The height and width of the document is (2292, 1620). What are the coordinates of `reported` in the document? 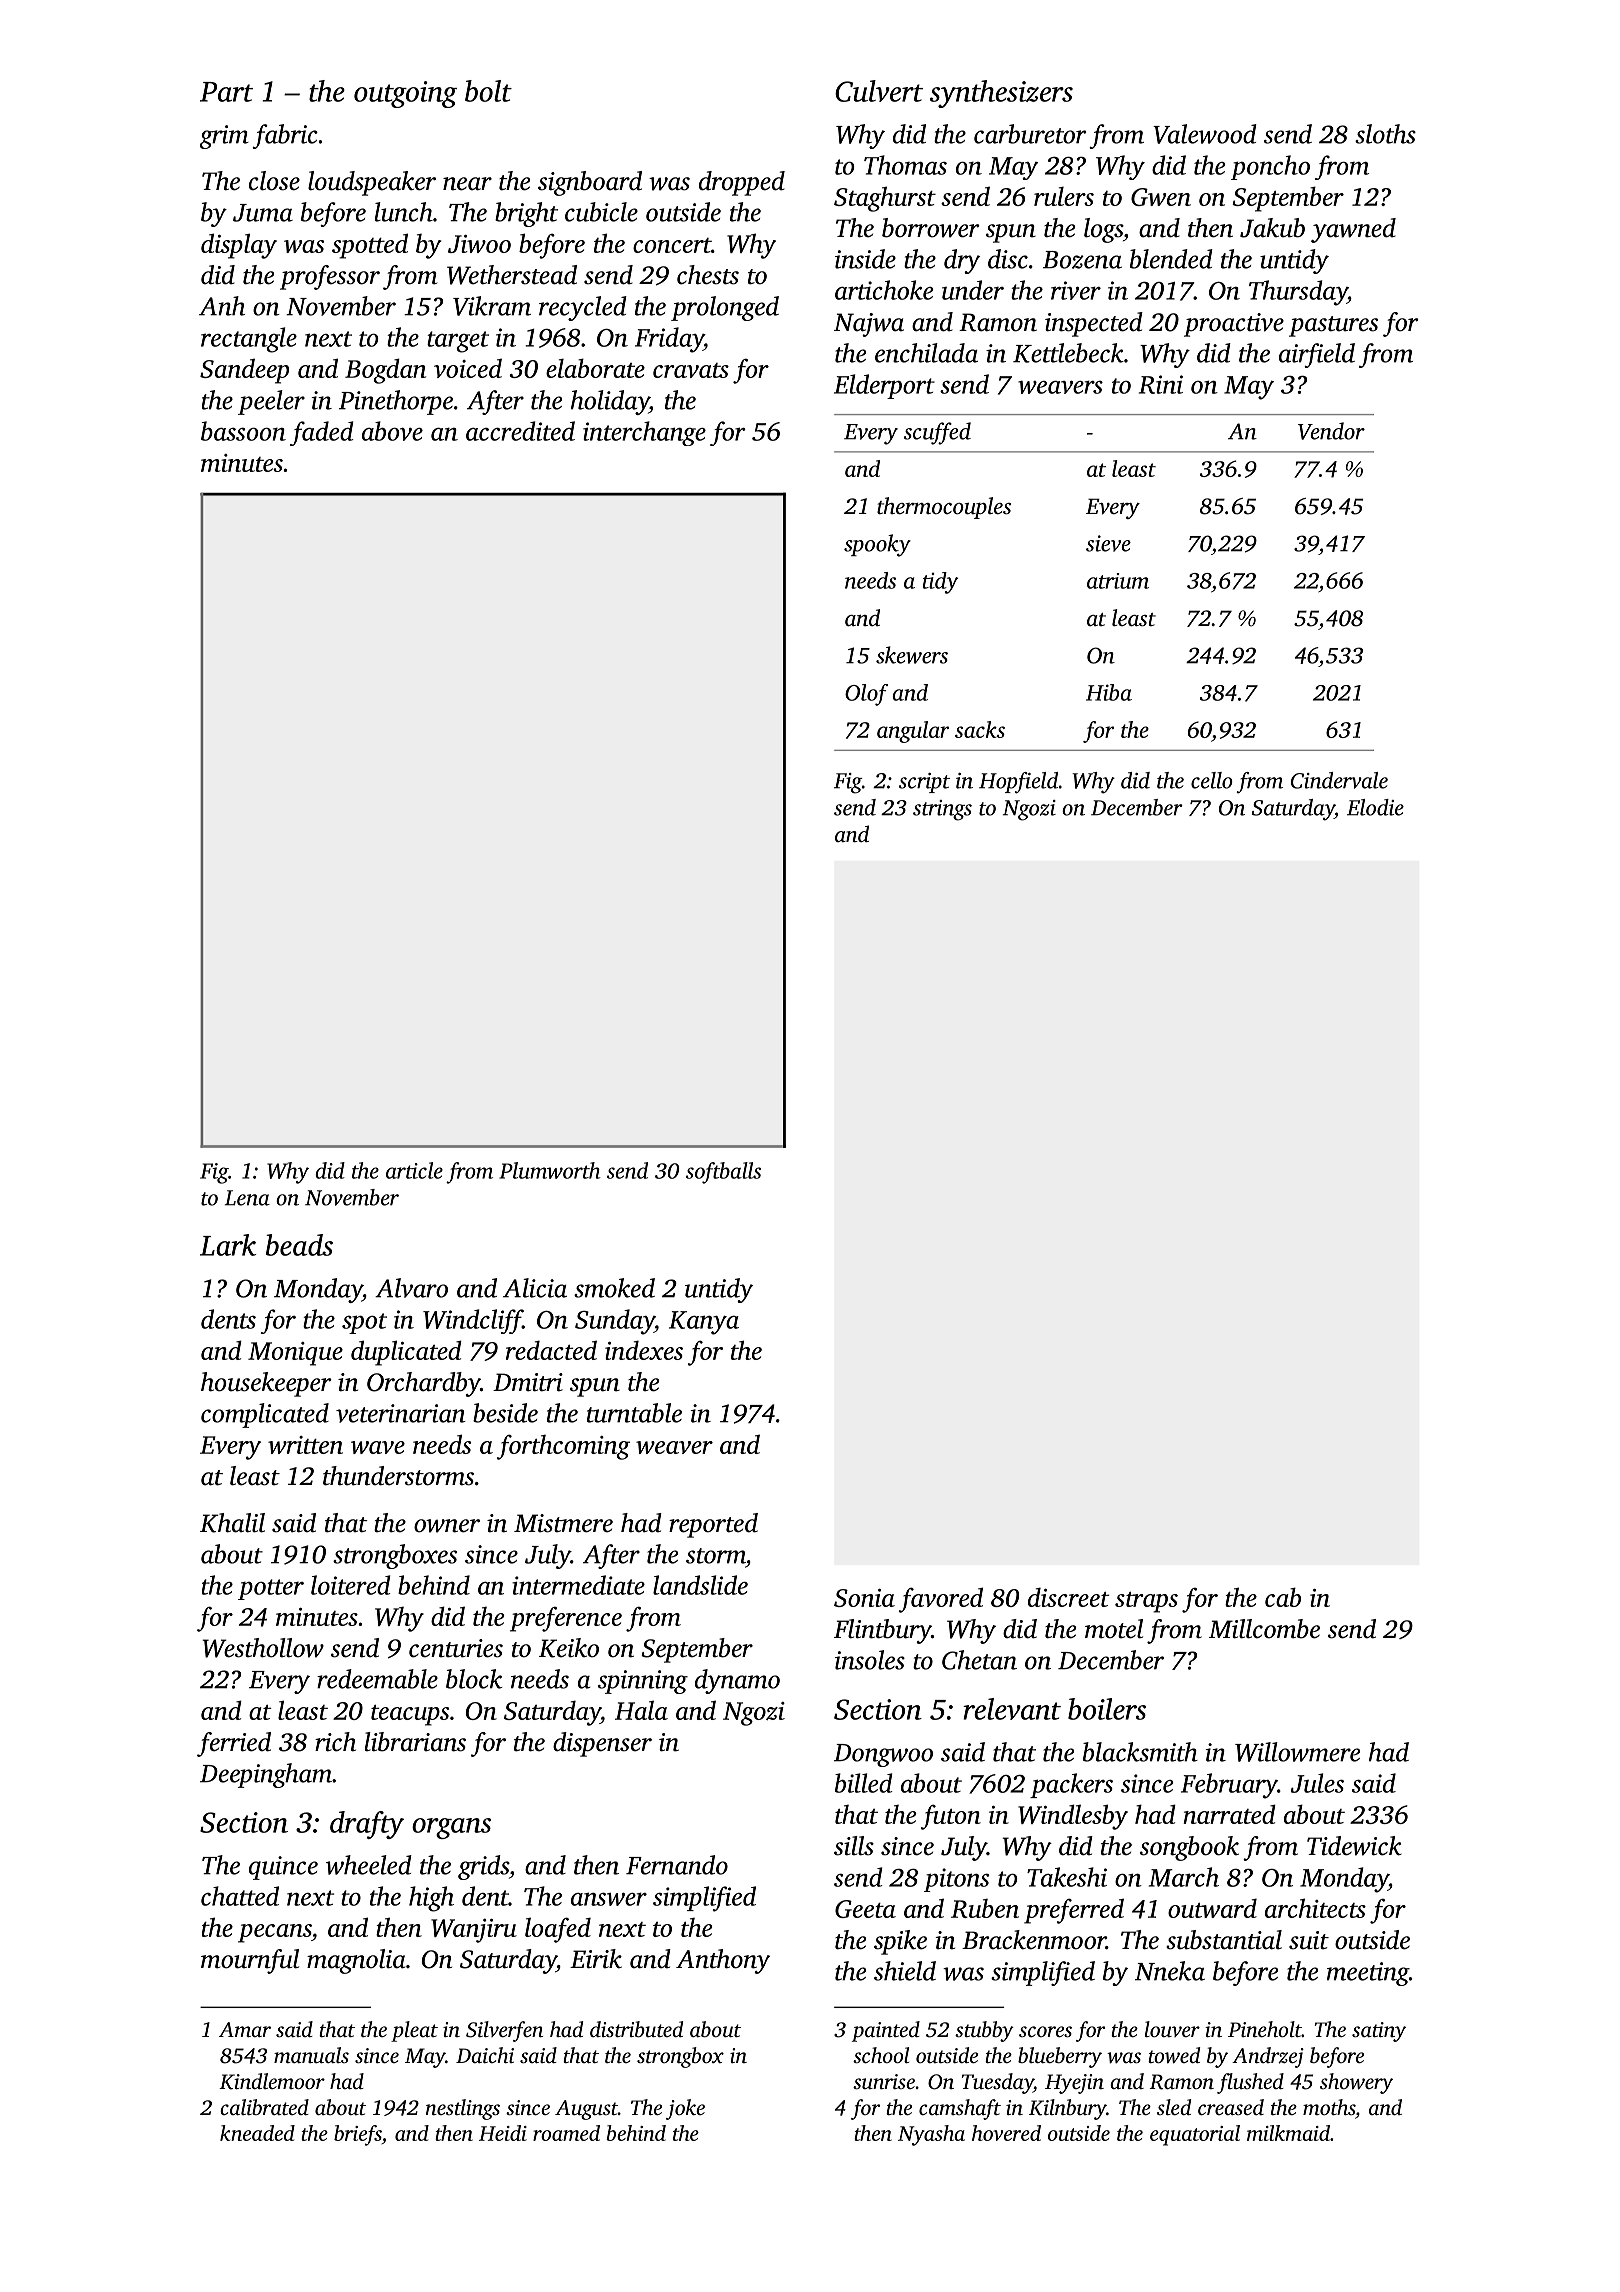 It's located at (713, 1525).
